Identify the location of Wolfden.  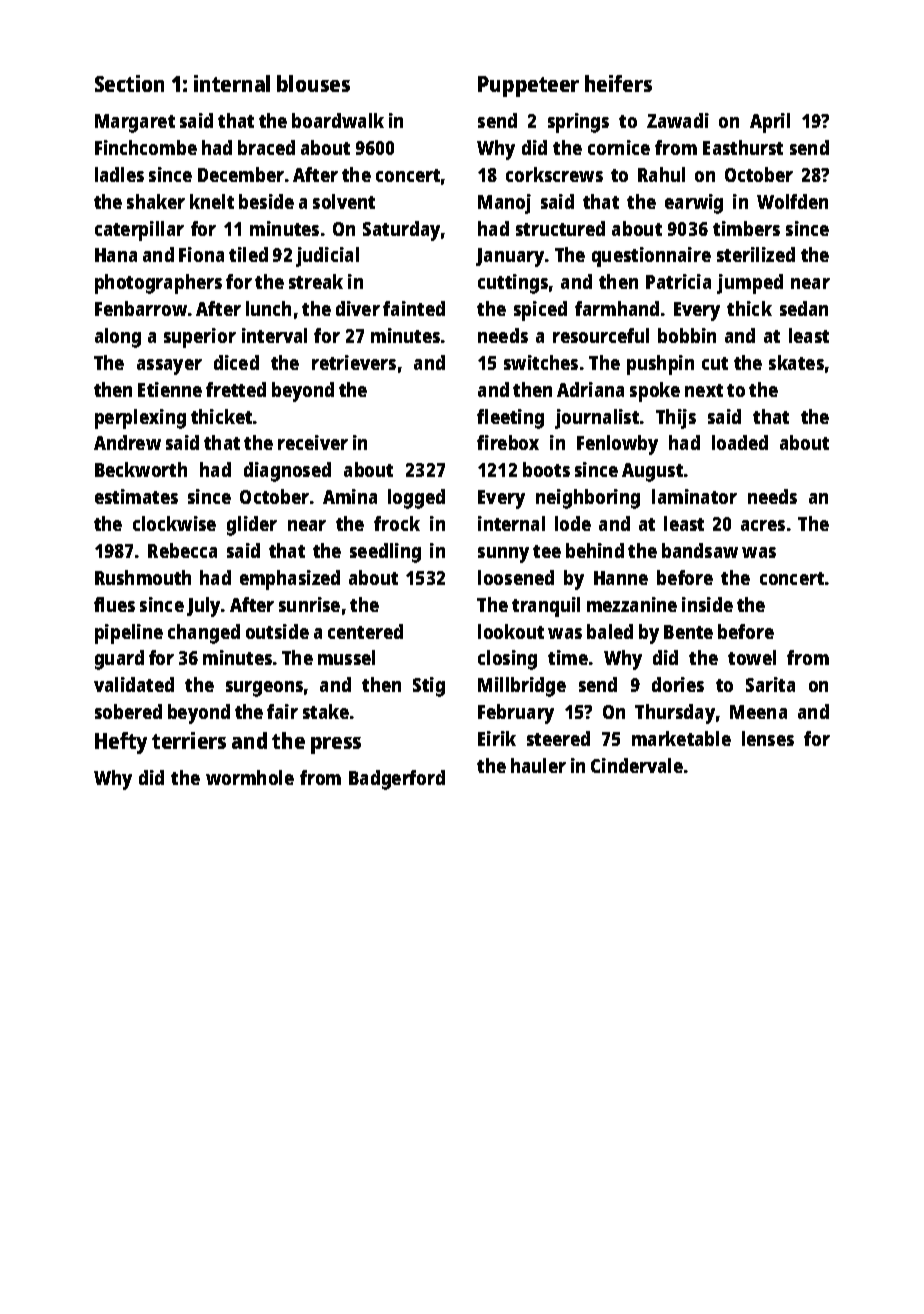
(792, 201).
